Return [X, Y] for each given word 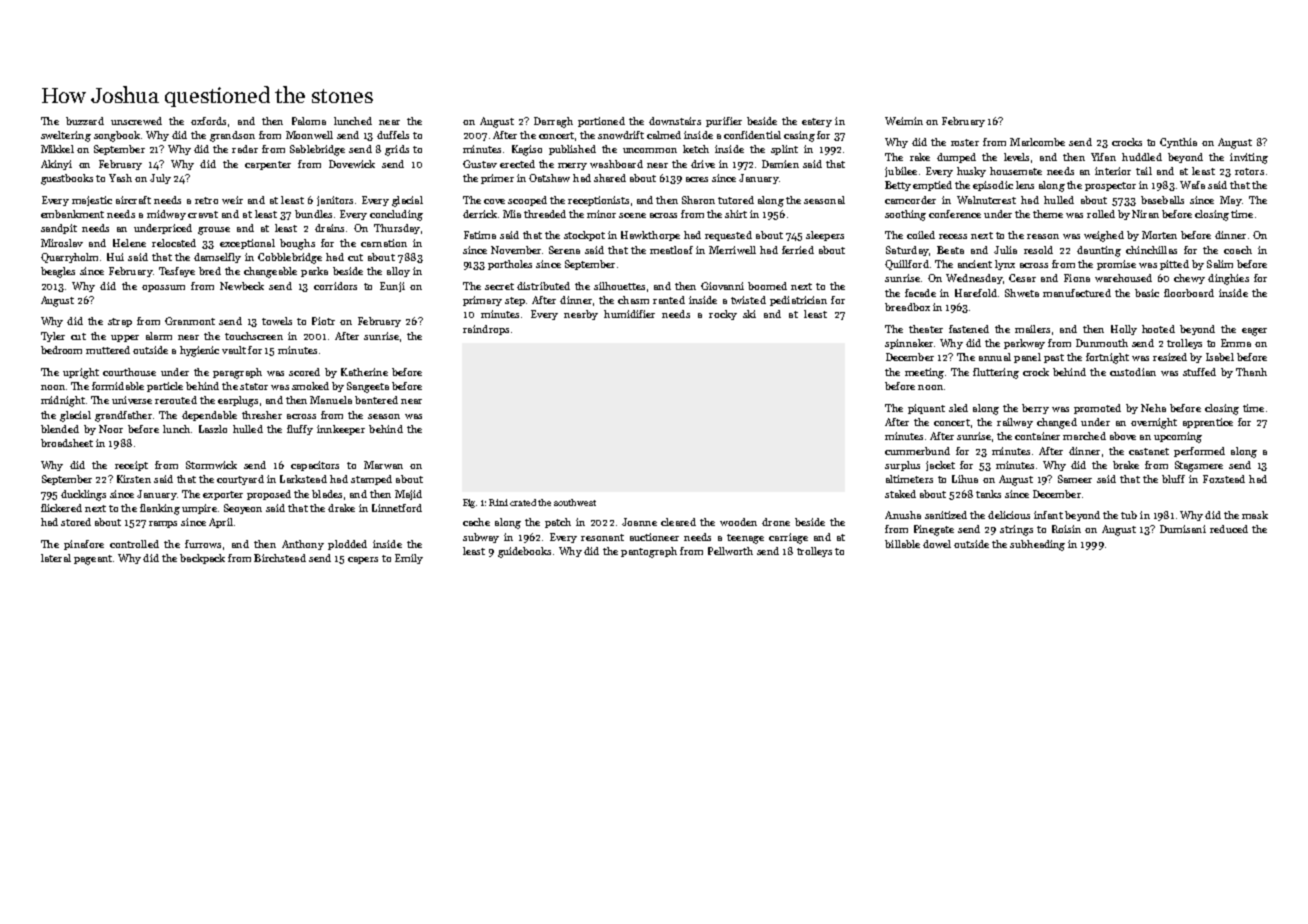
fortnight [1107, 358]
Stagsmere [1199, 466]
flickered [61, 508]
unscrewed [136, 121]
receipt [131, 466]
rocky [723, 315]
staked [900, 494]
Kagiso [527, 150]
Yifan [1103, 157]
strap [120, 322]
